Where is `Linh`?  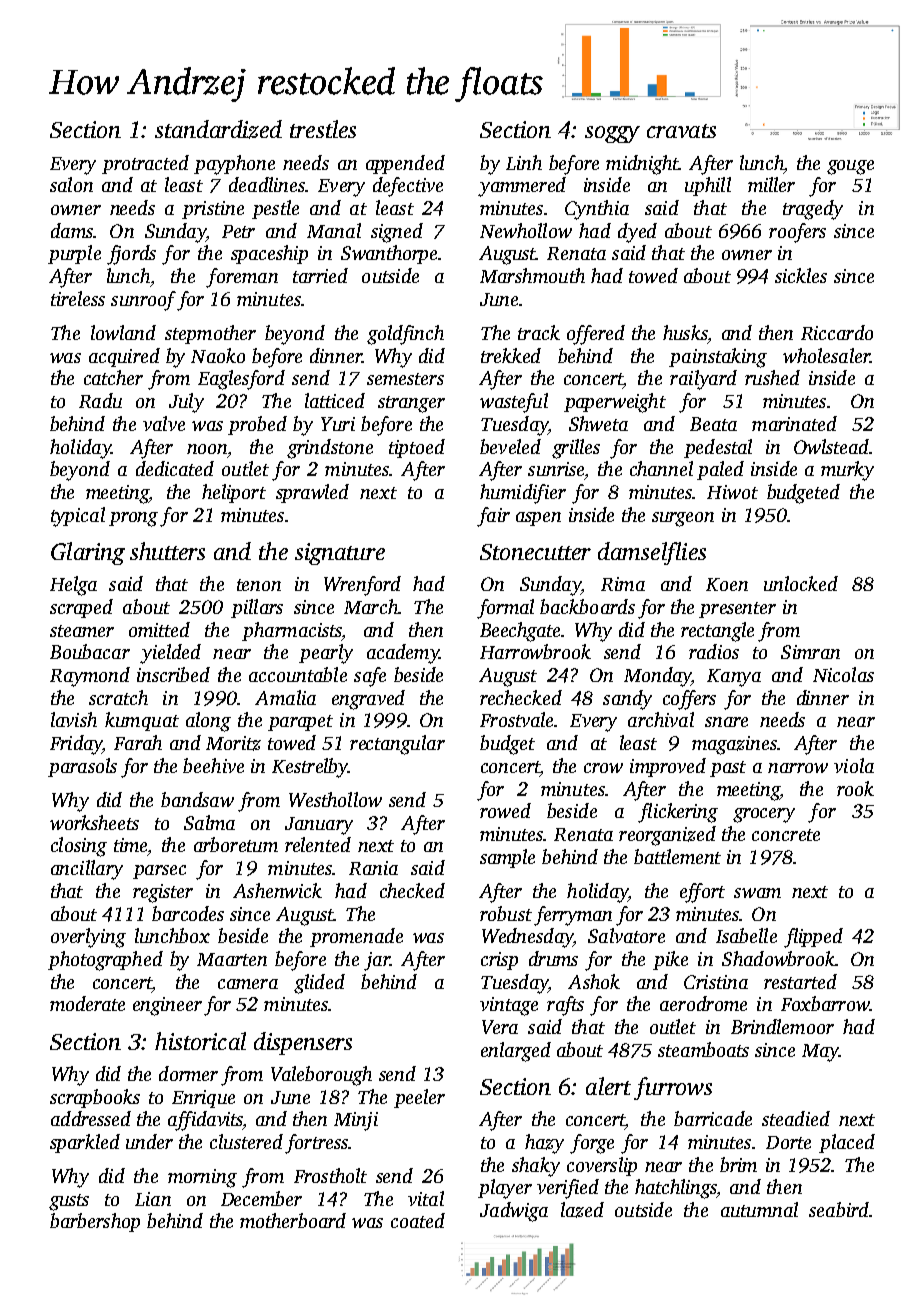
Linh is located at coordinates (524, 162).
